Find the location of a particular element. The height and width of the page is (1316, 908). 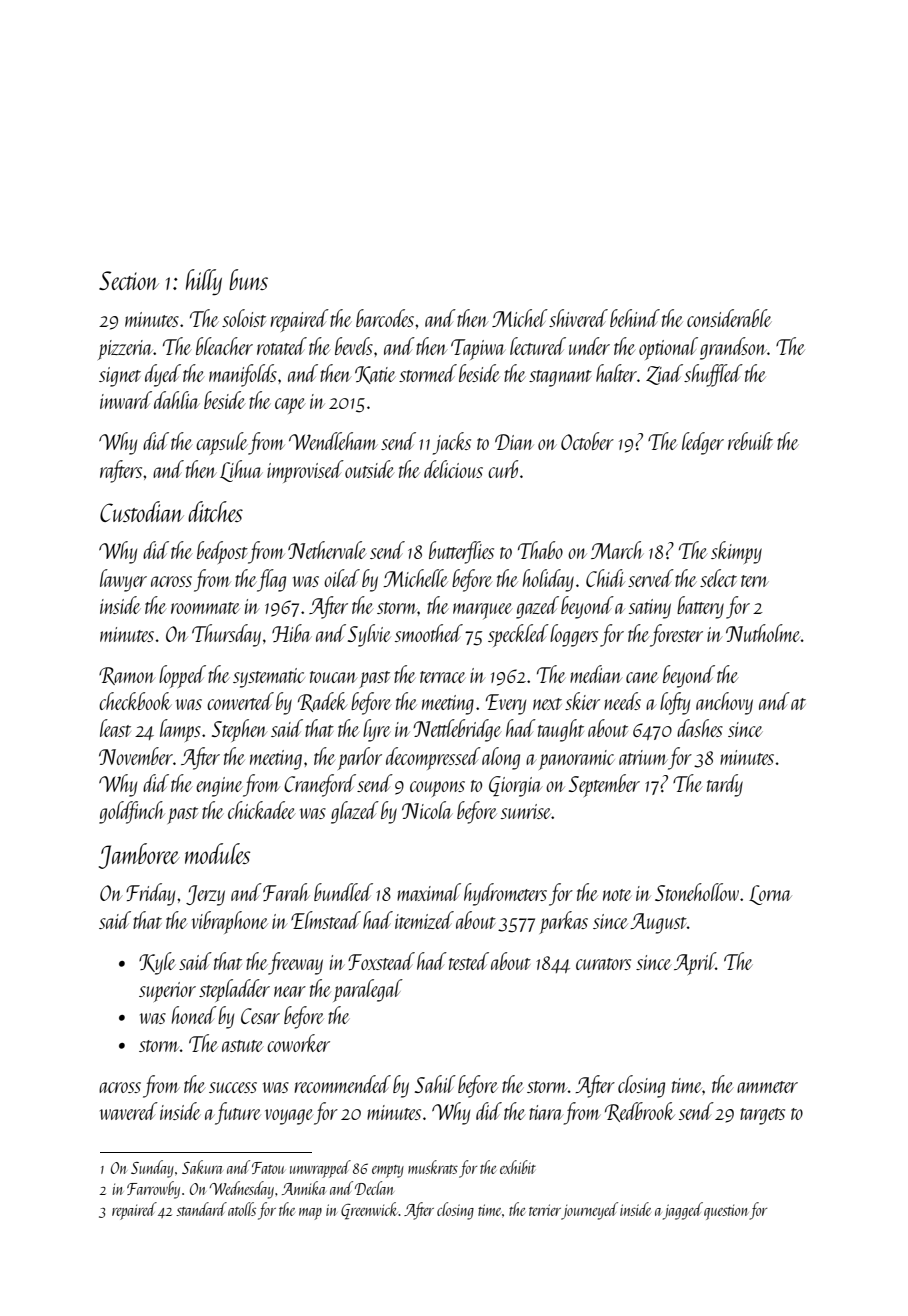

shivered is located at coordinates (578, 318).
